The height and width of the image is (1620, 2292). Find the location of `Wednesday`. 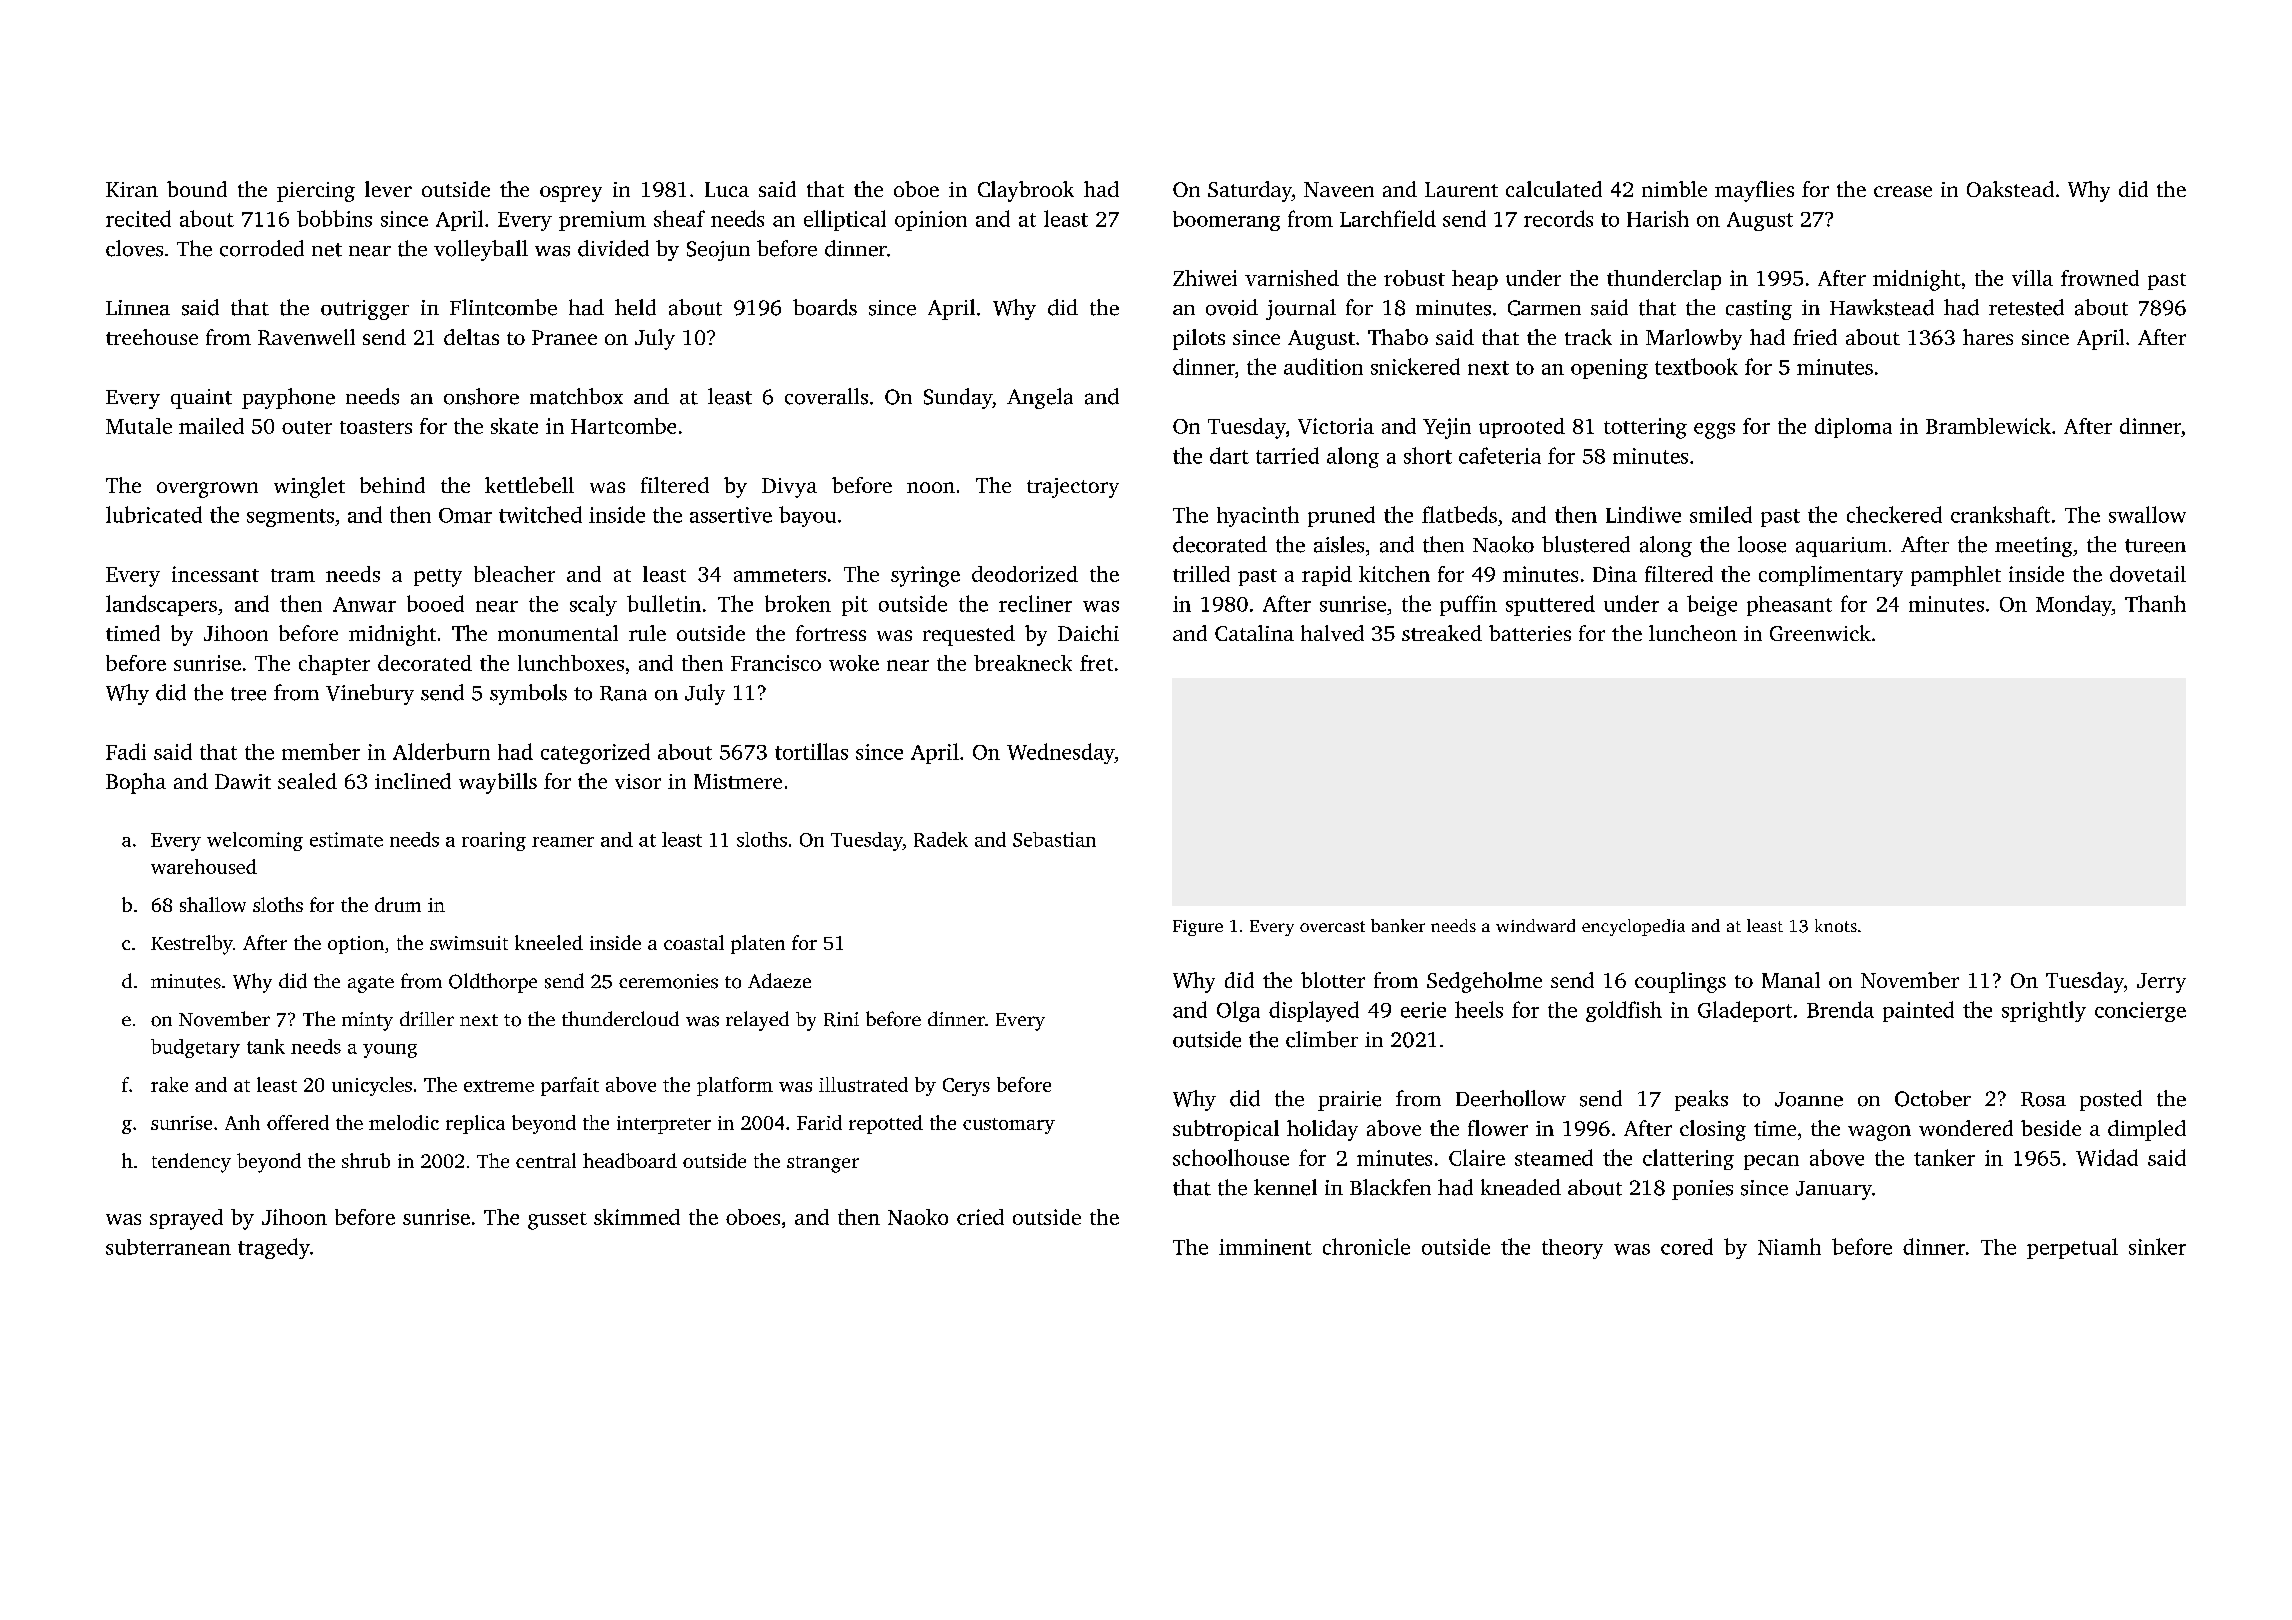

Wednesday is located at coordinates (1061, 753).
